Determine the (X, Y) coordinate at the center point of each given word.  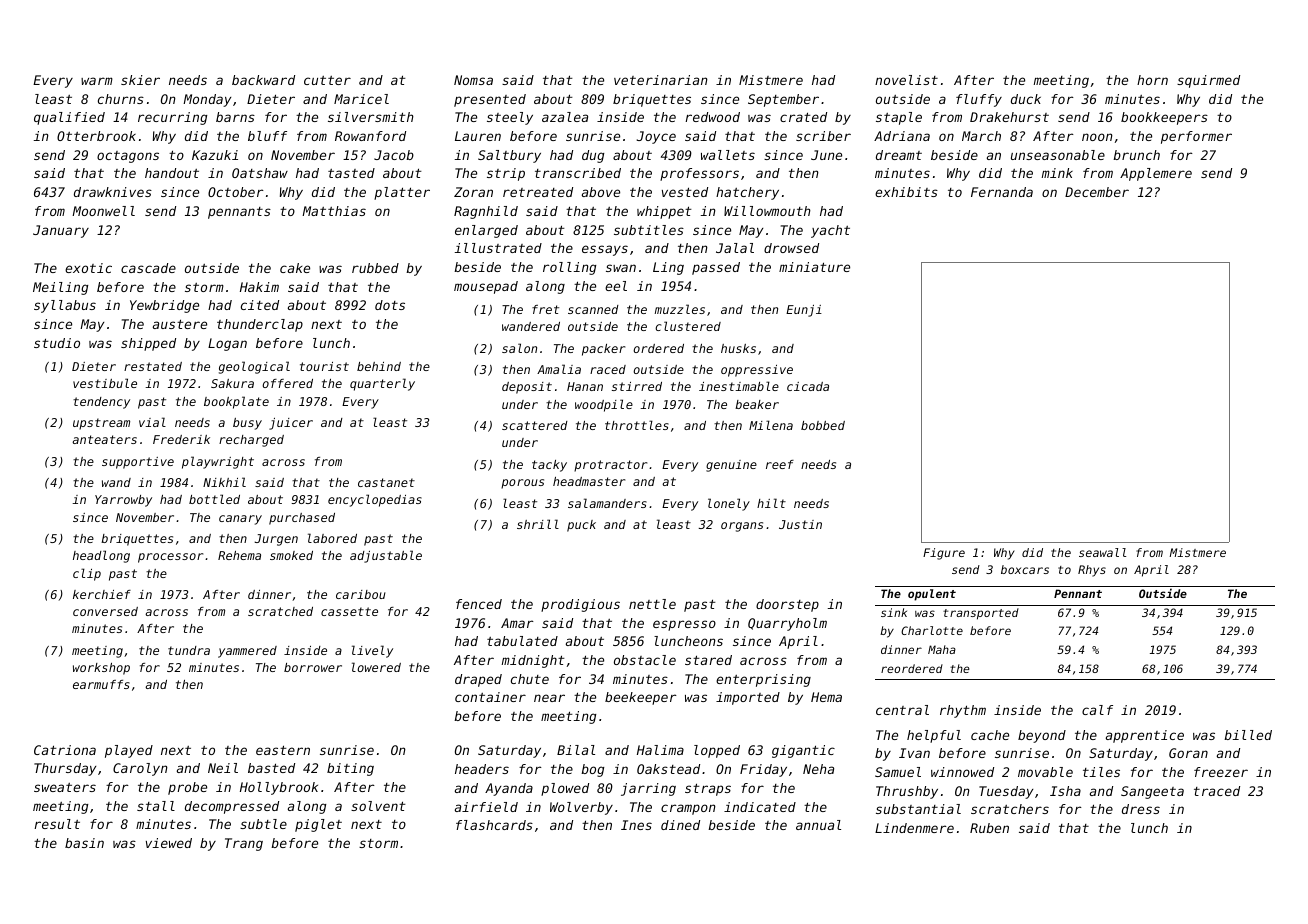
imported (748, 698)
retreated (538, 192)
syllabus (65, 306)
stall (156, 806)
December (1097, 192)
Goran (1188, 753)
